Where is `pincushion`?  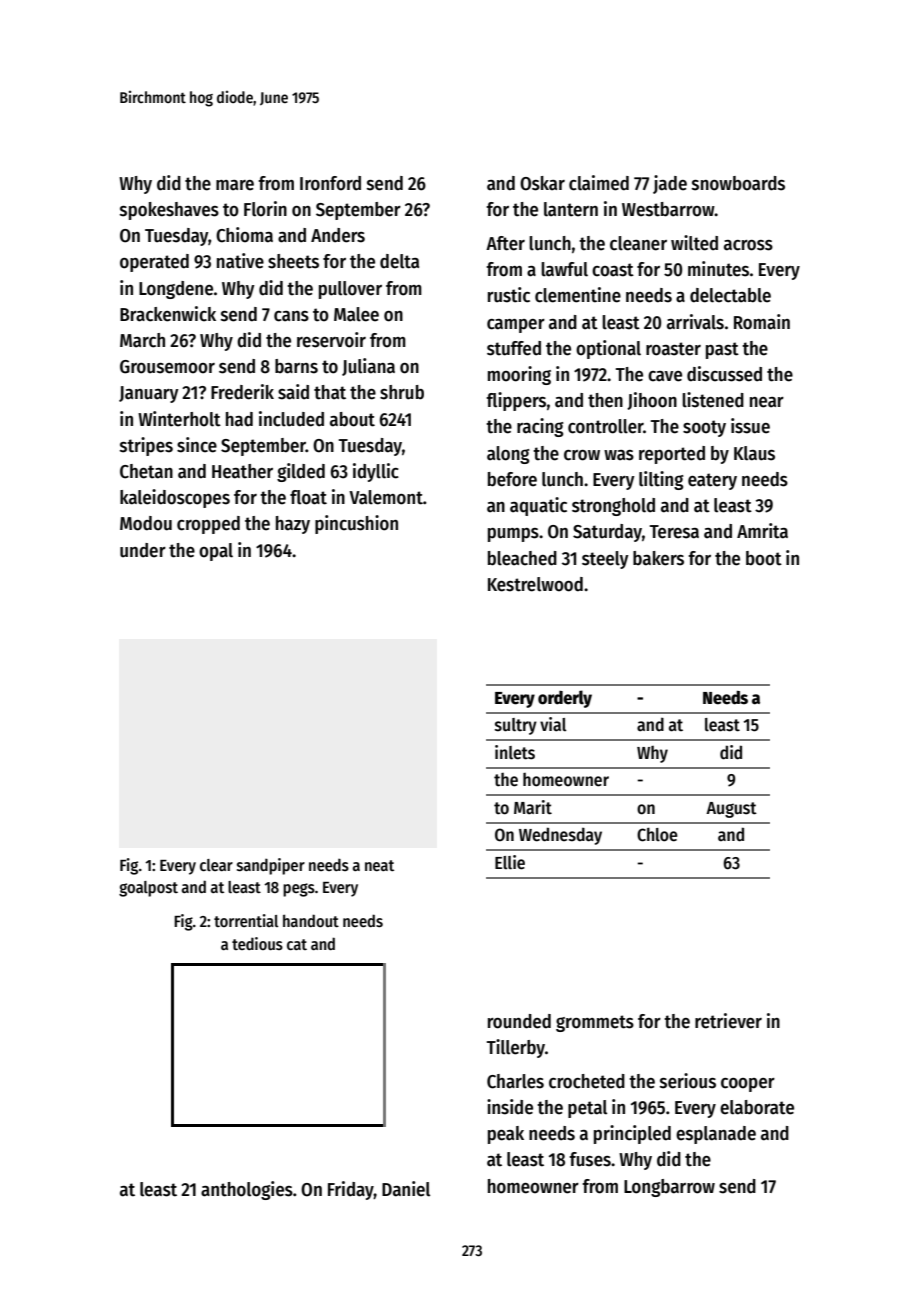 pincushion is located at coordinates (356, 524).
